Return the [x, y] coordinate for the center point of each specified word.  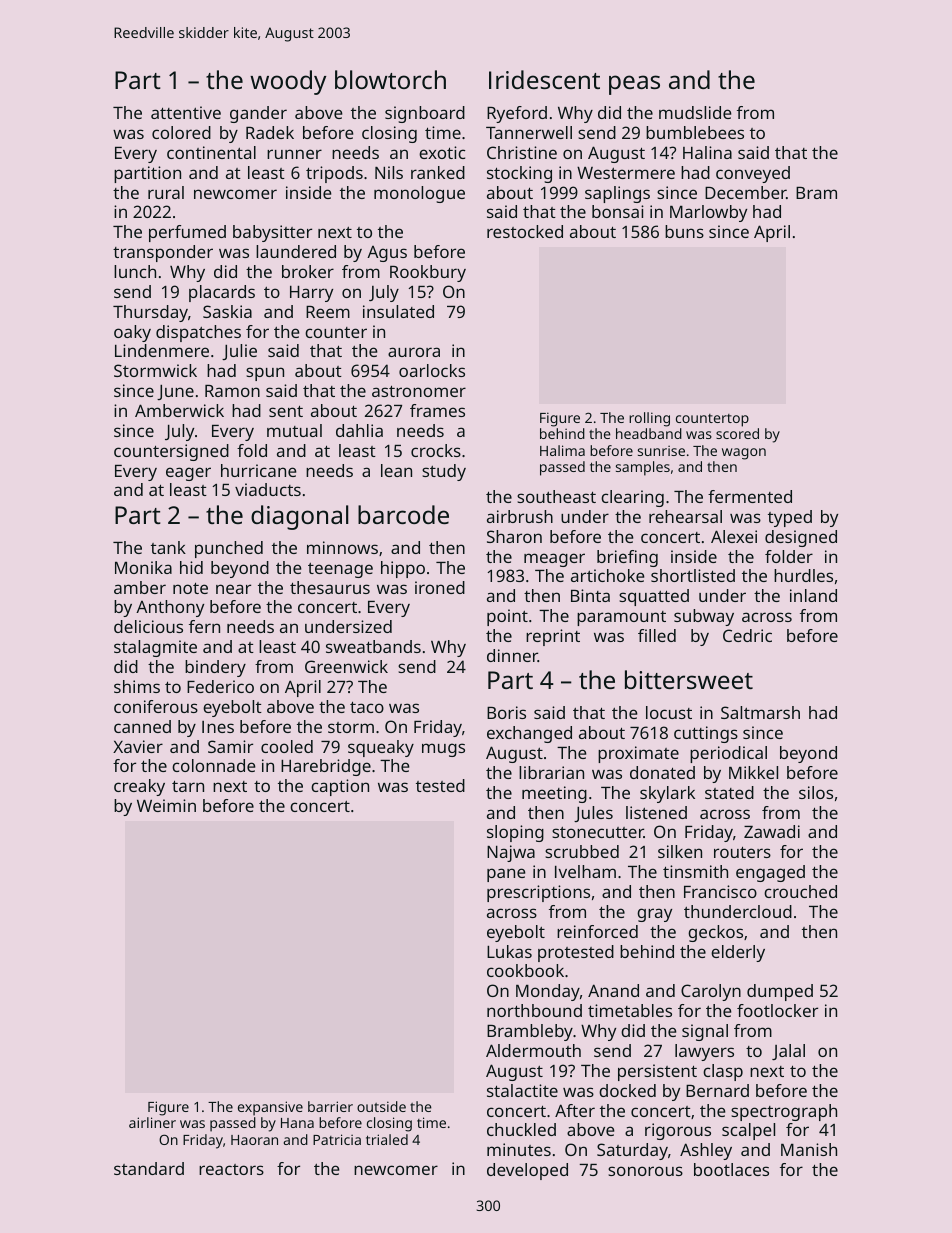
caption [340, 787]
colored [181, 132]
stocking [519, 174]
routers [742, 852]
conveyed [753, 174]
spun [265, 374]
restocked [525, 231]
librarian [551, 772]
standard [149, 1168]
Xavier [138, 746]
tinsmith [695, 871]
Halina [707, 152]
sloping [515, 833]
